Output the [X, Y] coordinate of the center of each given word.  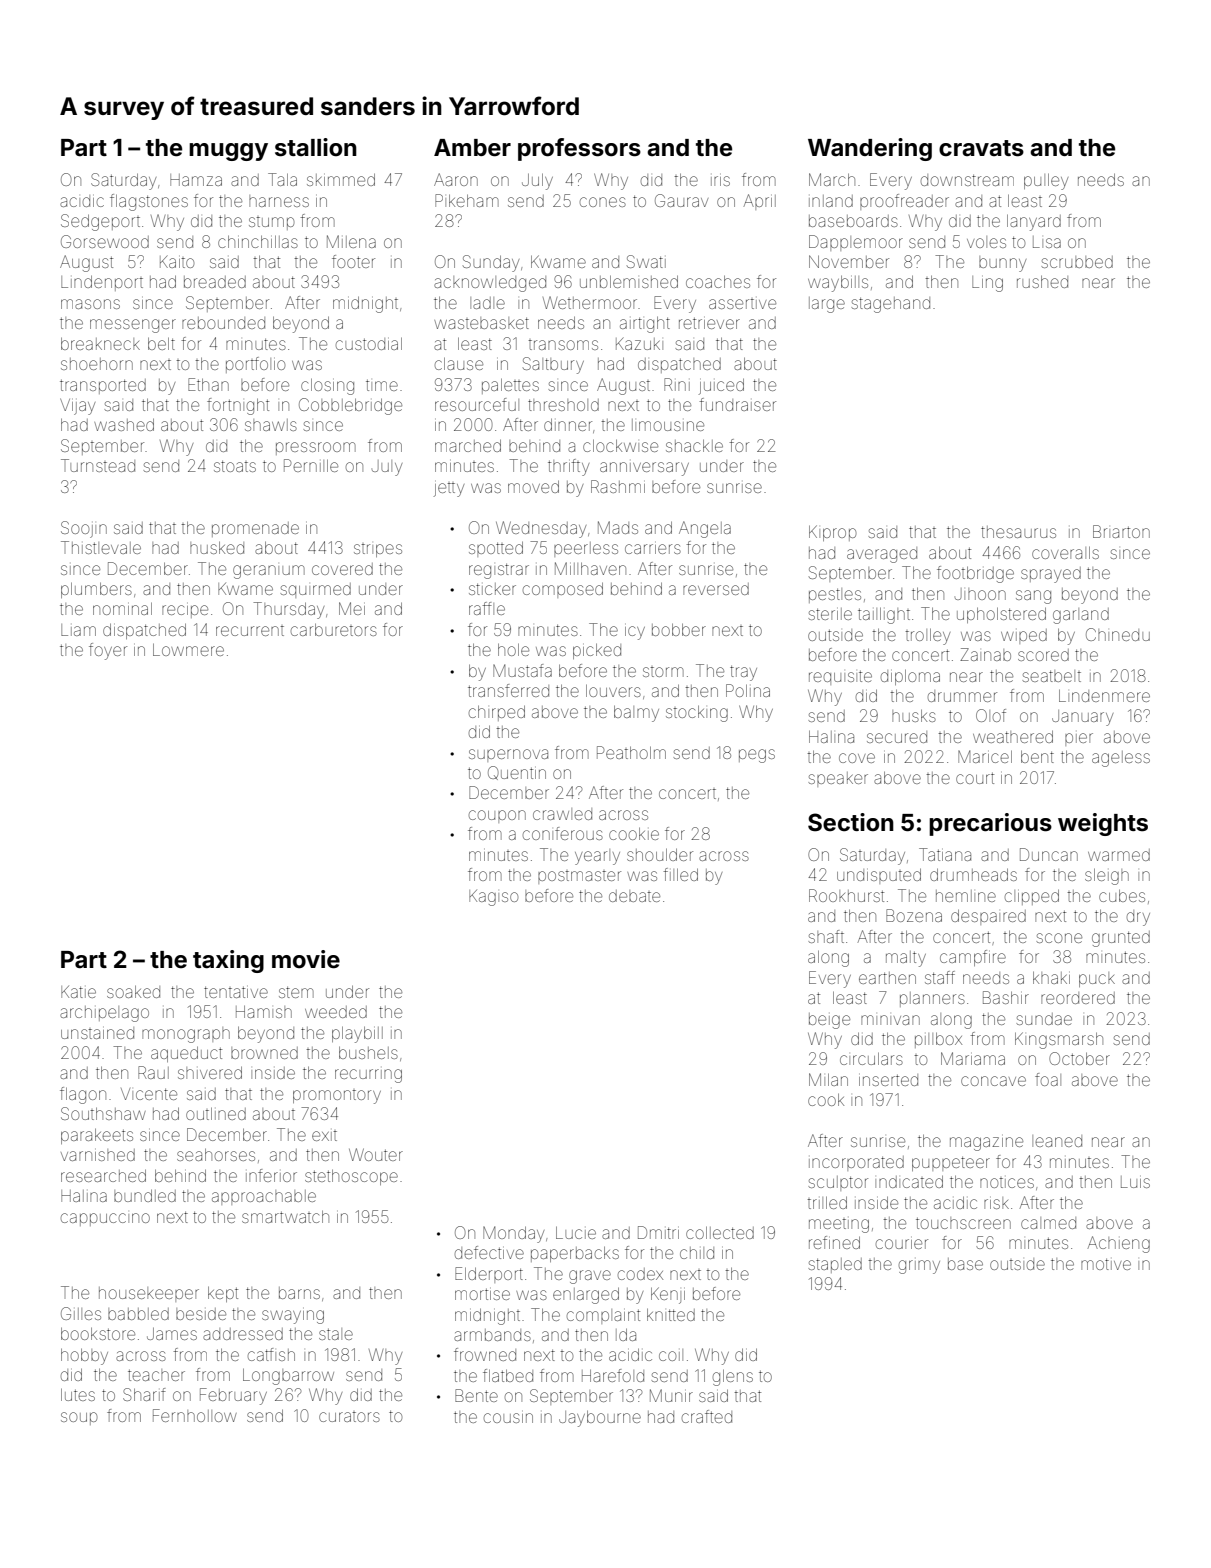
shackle [694, 446]
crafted [707, 1416]
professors [579, 149]
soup [79, 1418]
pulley [1046, 182]
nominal [122, 609]
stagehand [890, 305]
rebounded [223, 323]
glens [733, 1378]
